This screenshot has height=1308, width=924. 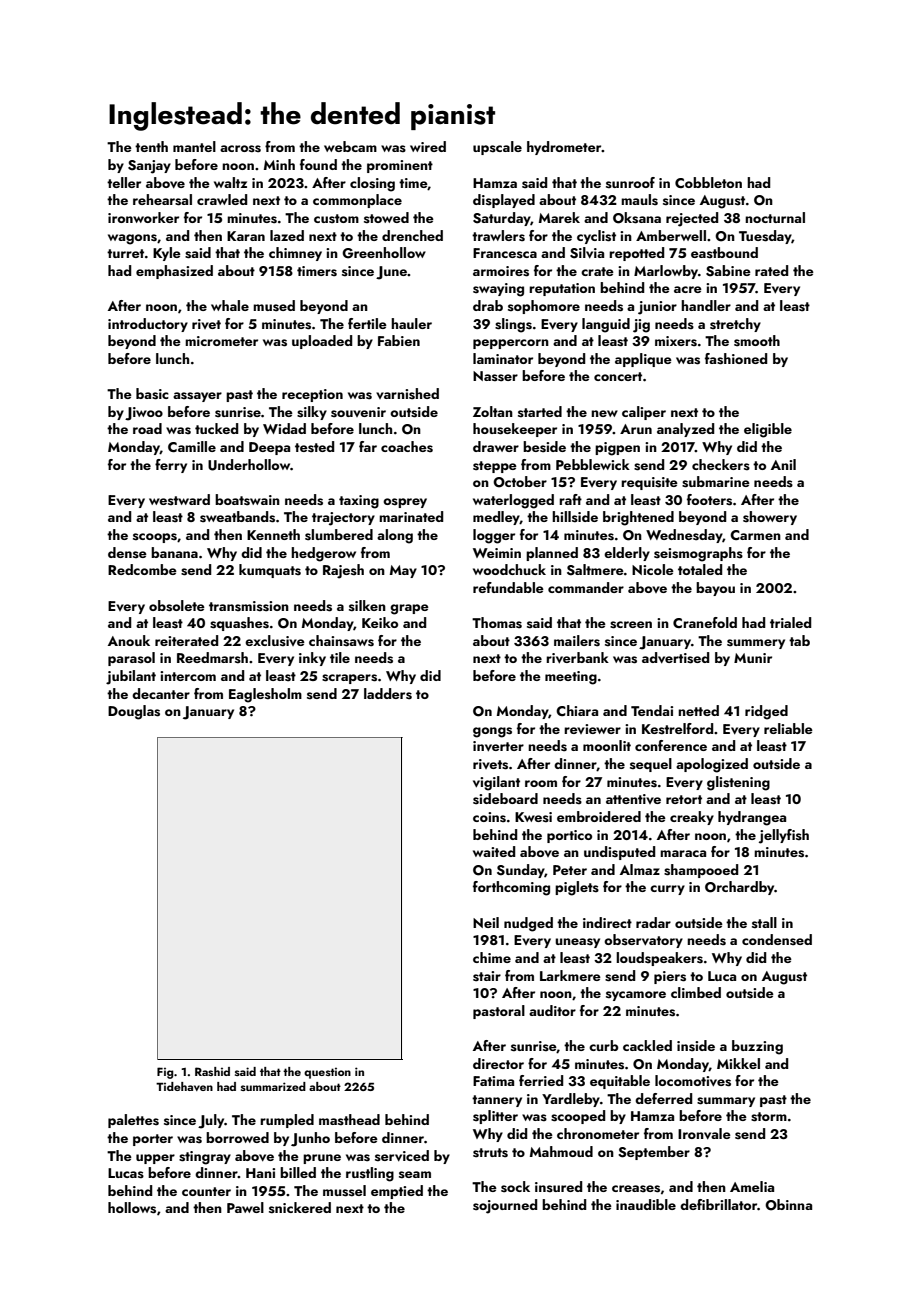 I want to click on ladders, so click(x=388, y=694).
